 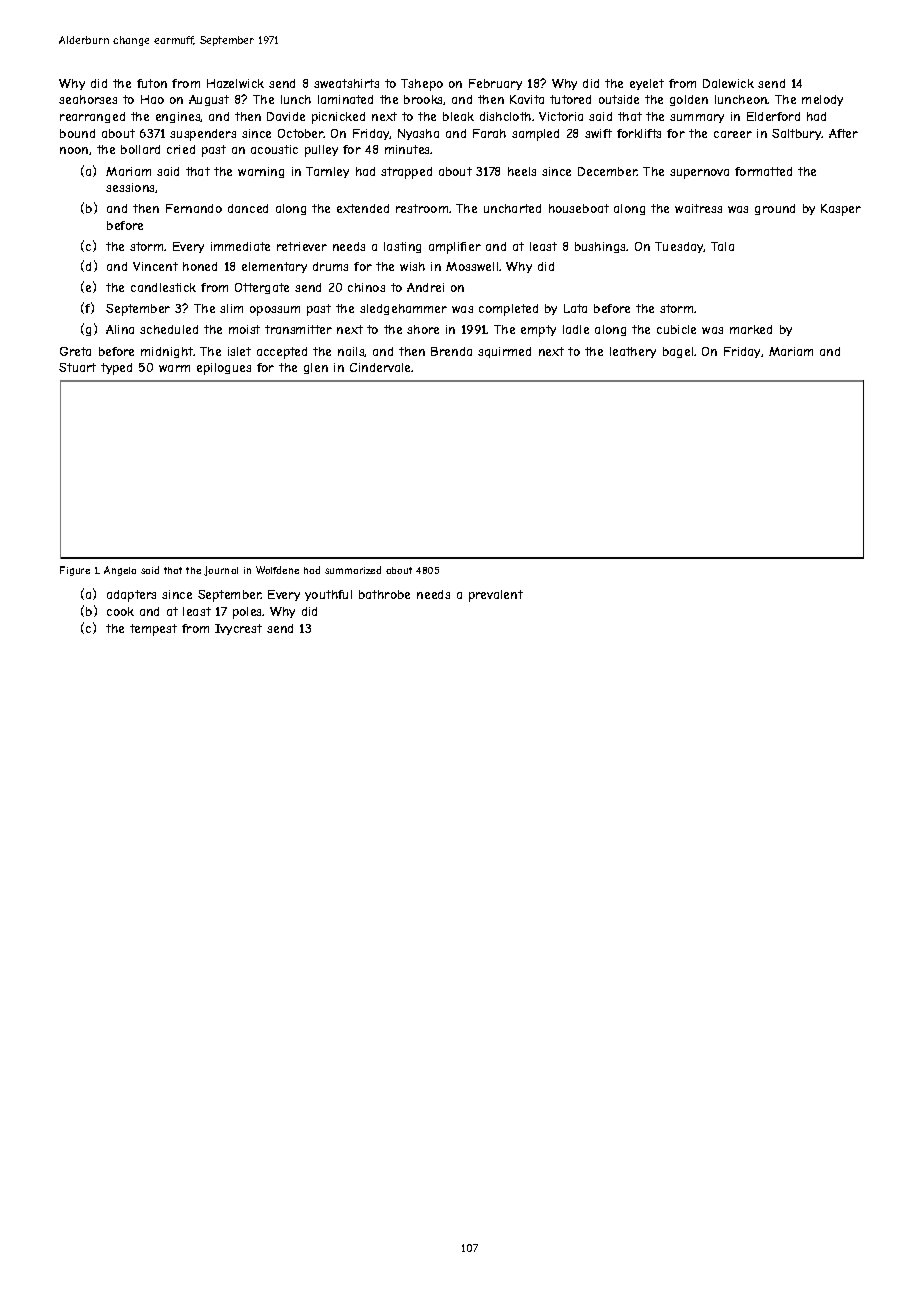 I want to click on Cindervale, so click(x=381, y=367).
